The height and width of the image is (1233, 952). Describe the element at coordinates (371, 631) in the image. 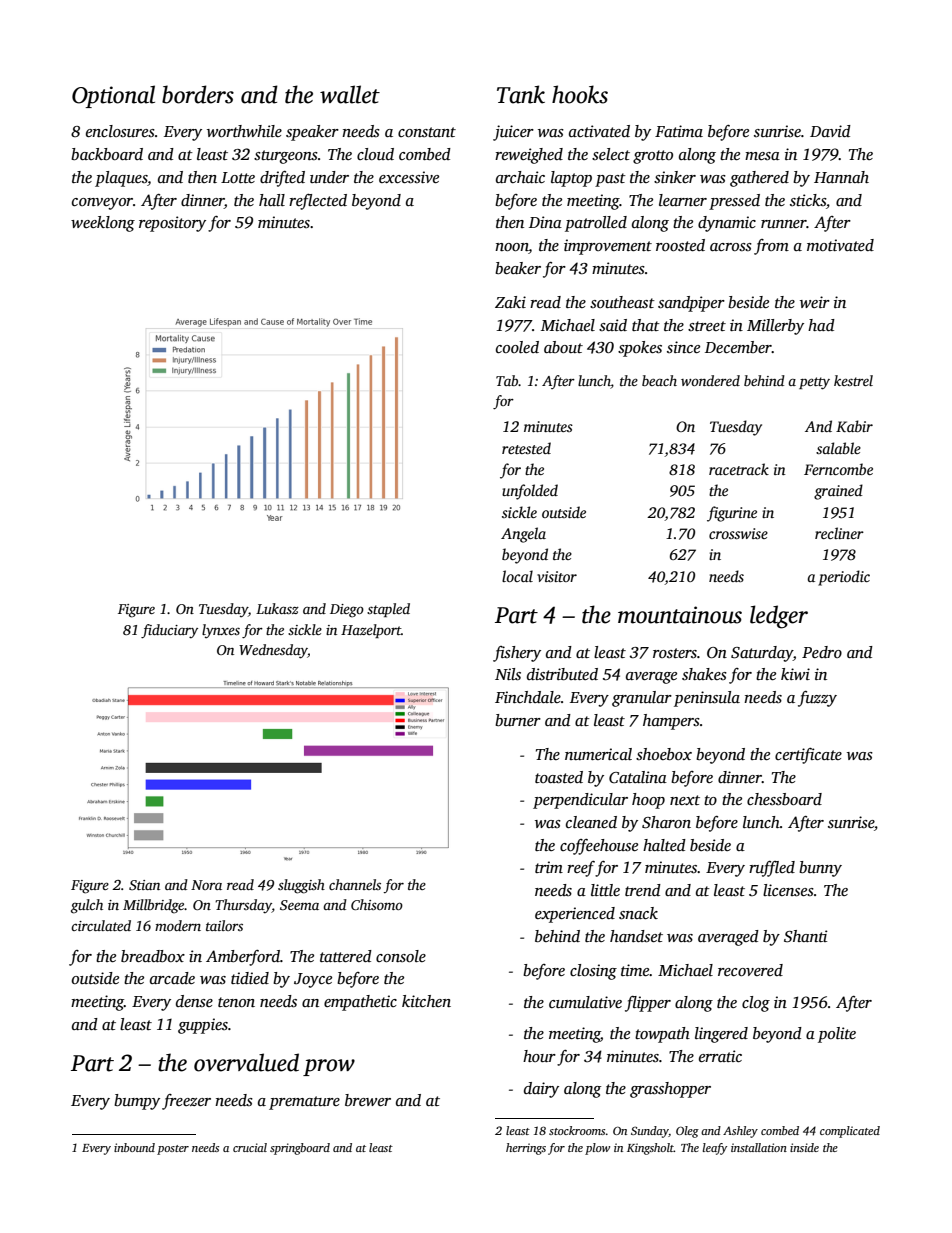

I see `Hazelport` at that location.
